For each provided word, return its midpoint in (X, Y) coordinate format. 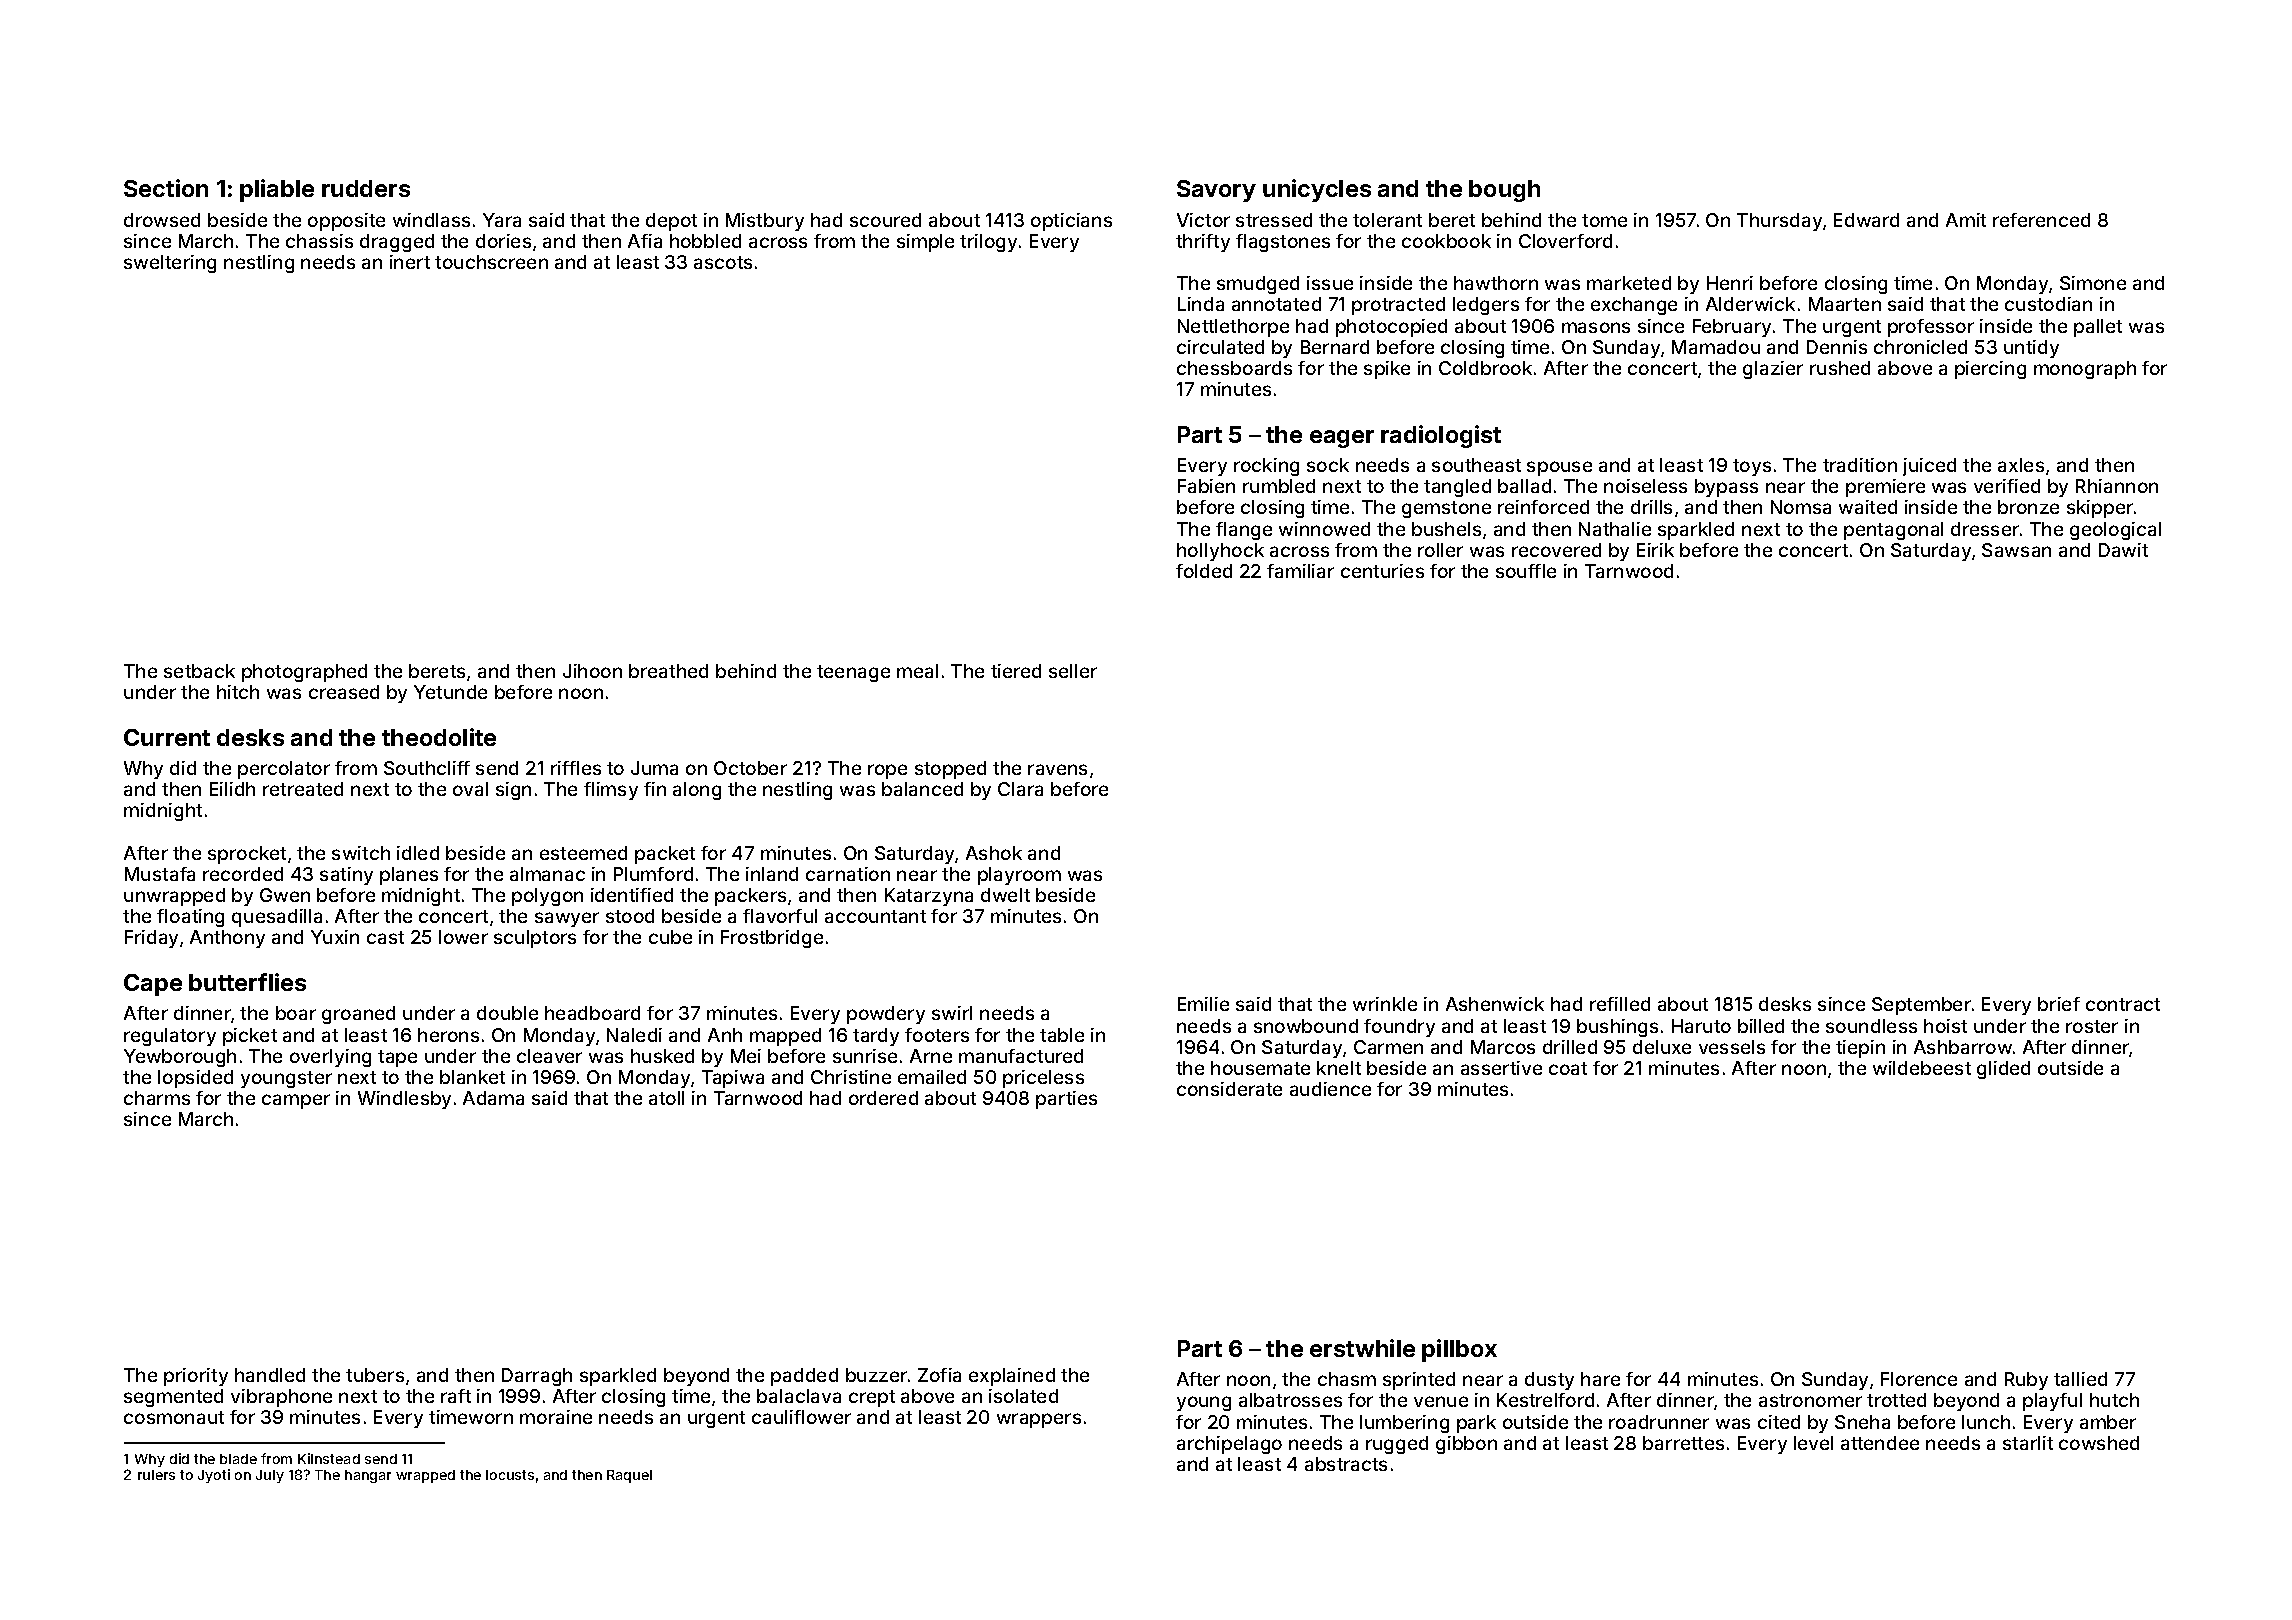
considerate (1229, 1089)
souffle (1526, 571)
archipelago (1229, 1445)
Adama (493, 1098)
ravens (1057, 769)
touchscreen (491, 262)
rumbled (1279, 486)
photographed (304, 673)
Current (167, 737)
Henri (1730, 283)
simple (925, 243)
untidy (2031, 349)
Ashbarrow (1963, 1047)
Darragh (537, 1377)
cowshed (2099, 1443)
